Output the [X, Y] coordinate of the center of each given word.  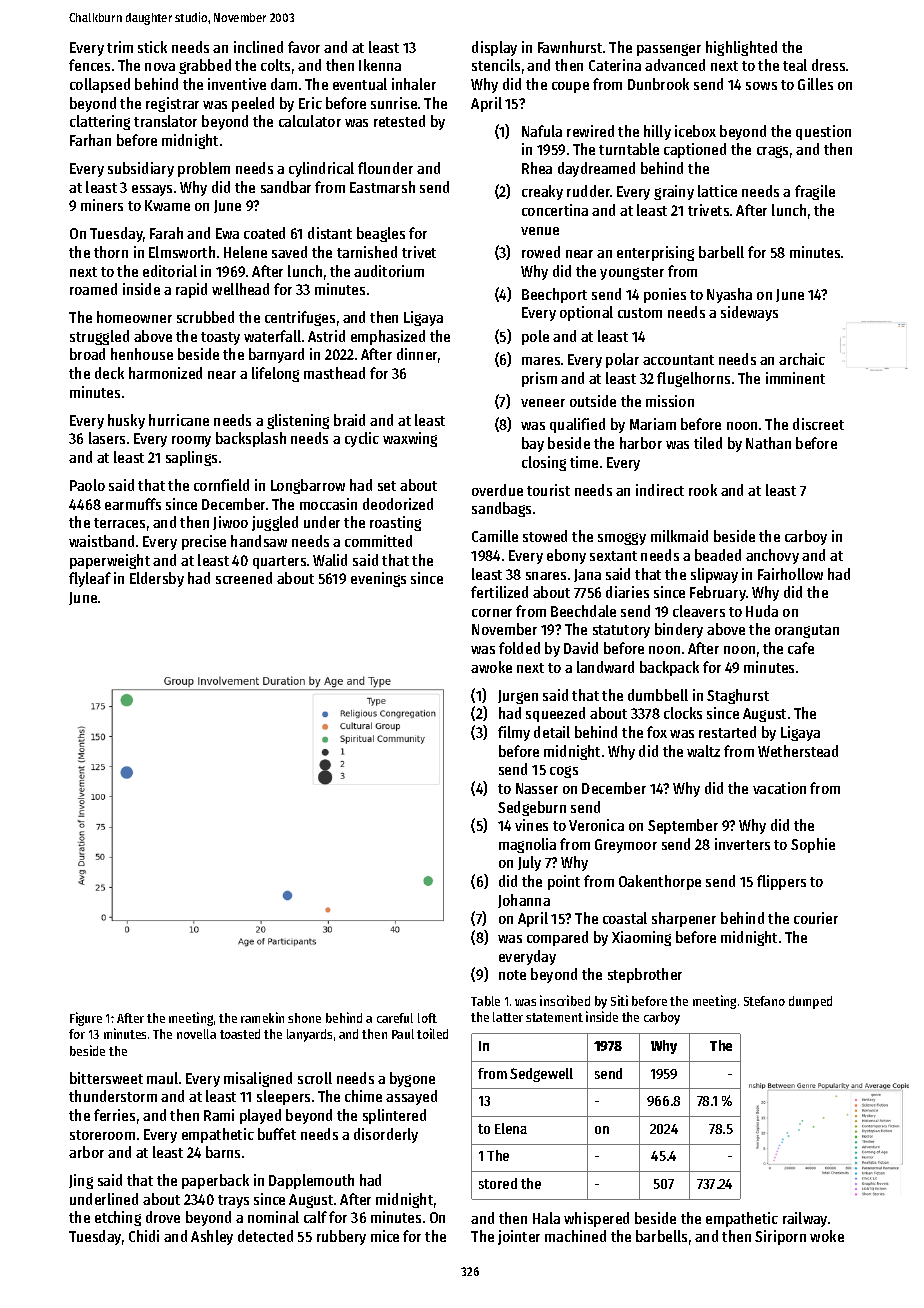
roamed [93, 289]
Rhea [537, 168]
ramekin [262, 1017]
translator [165, 121]
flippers [781, 882]
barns [223, 1152]
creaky [542, 192]
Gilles [815, 84]
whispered [596, 1219]
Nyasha [729, 295]
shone [304, 1018]
